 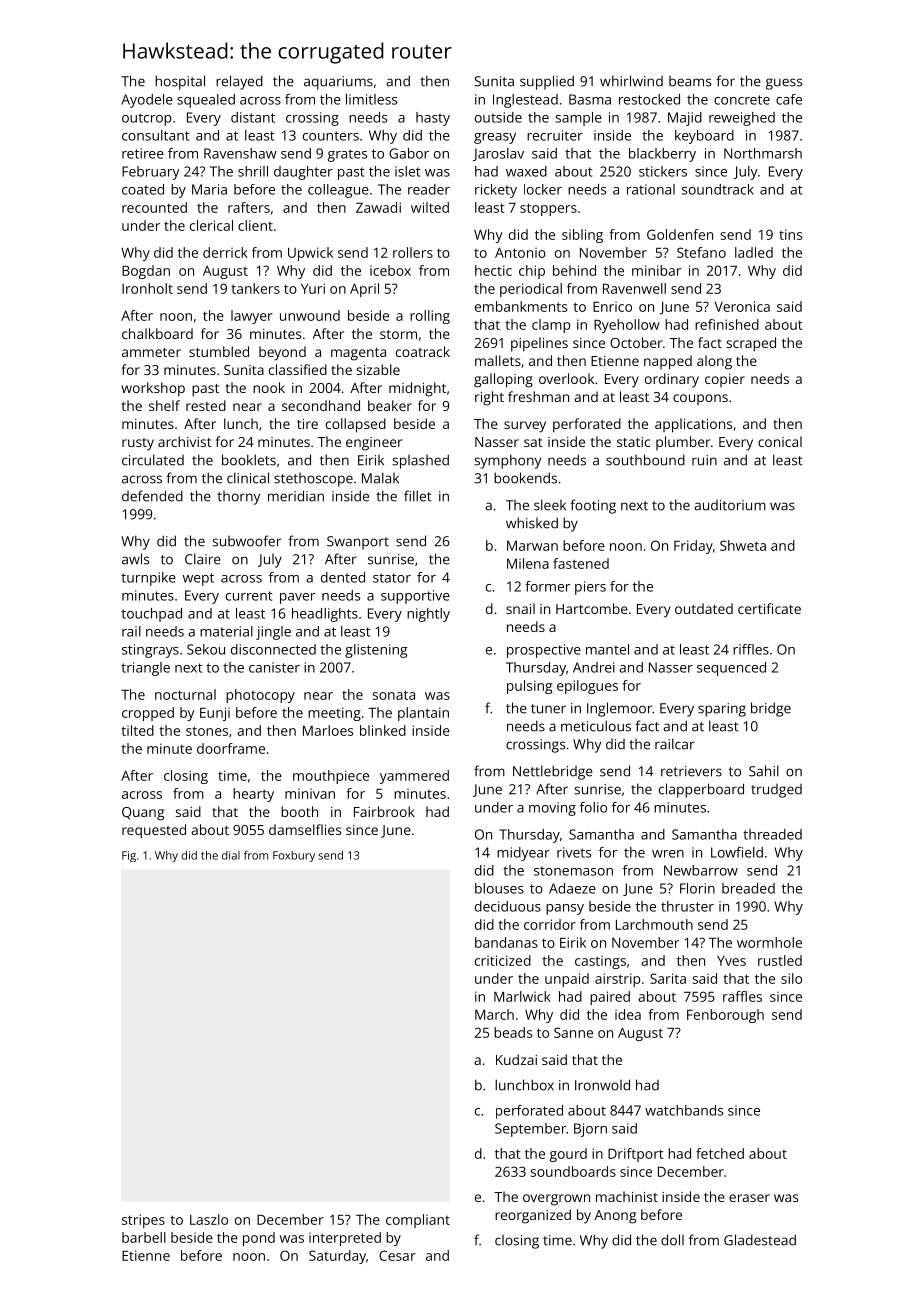 What do you see at coordinates (246, 541) in the screenshot?
I see `subwoofer` at bounding box center [246, 541].
